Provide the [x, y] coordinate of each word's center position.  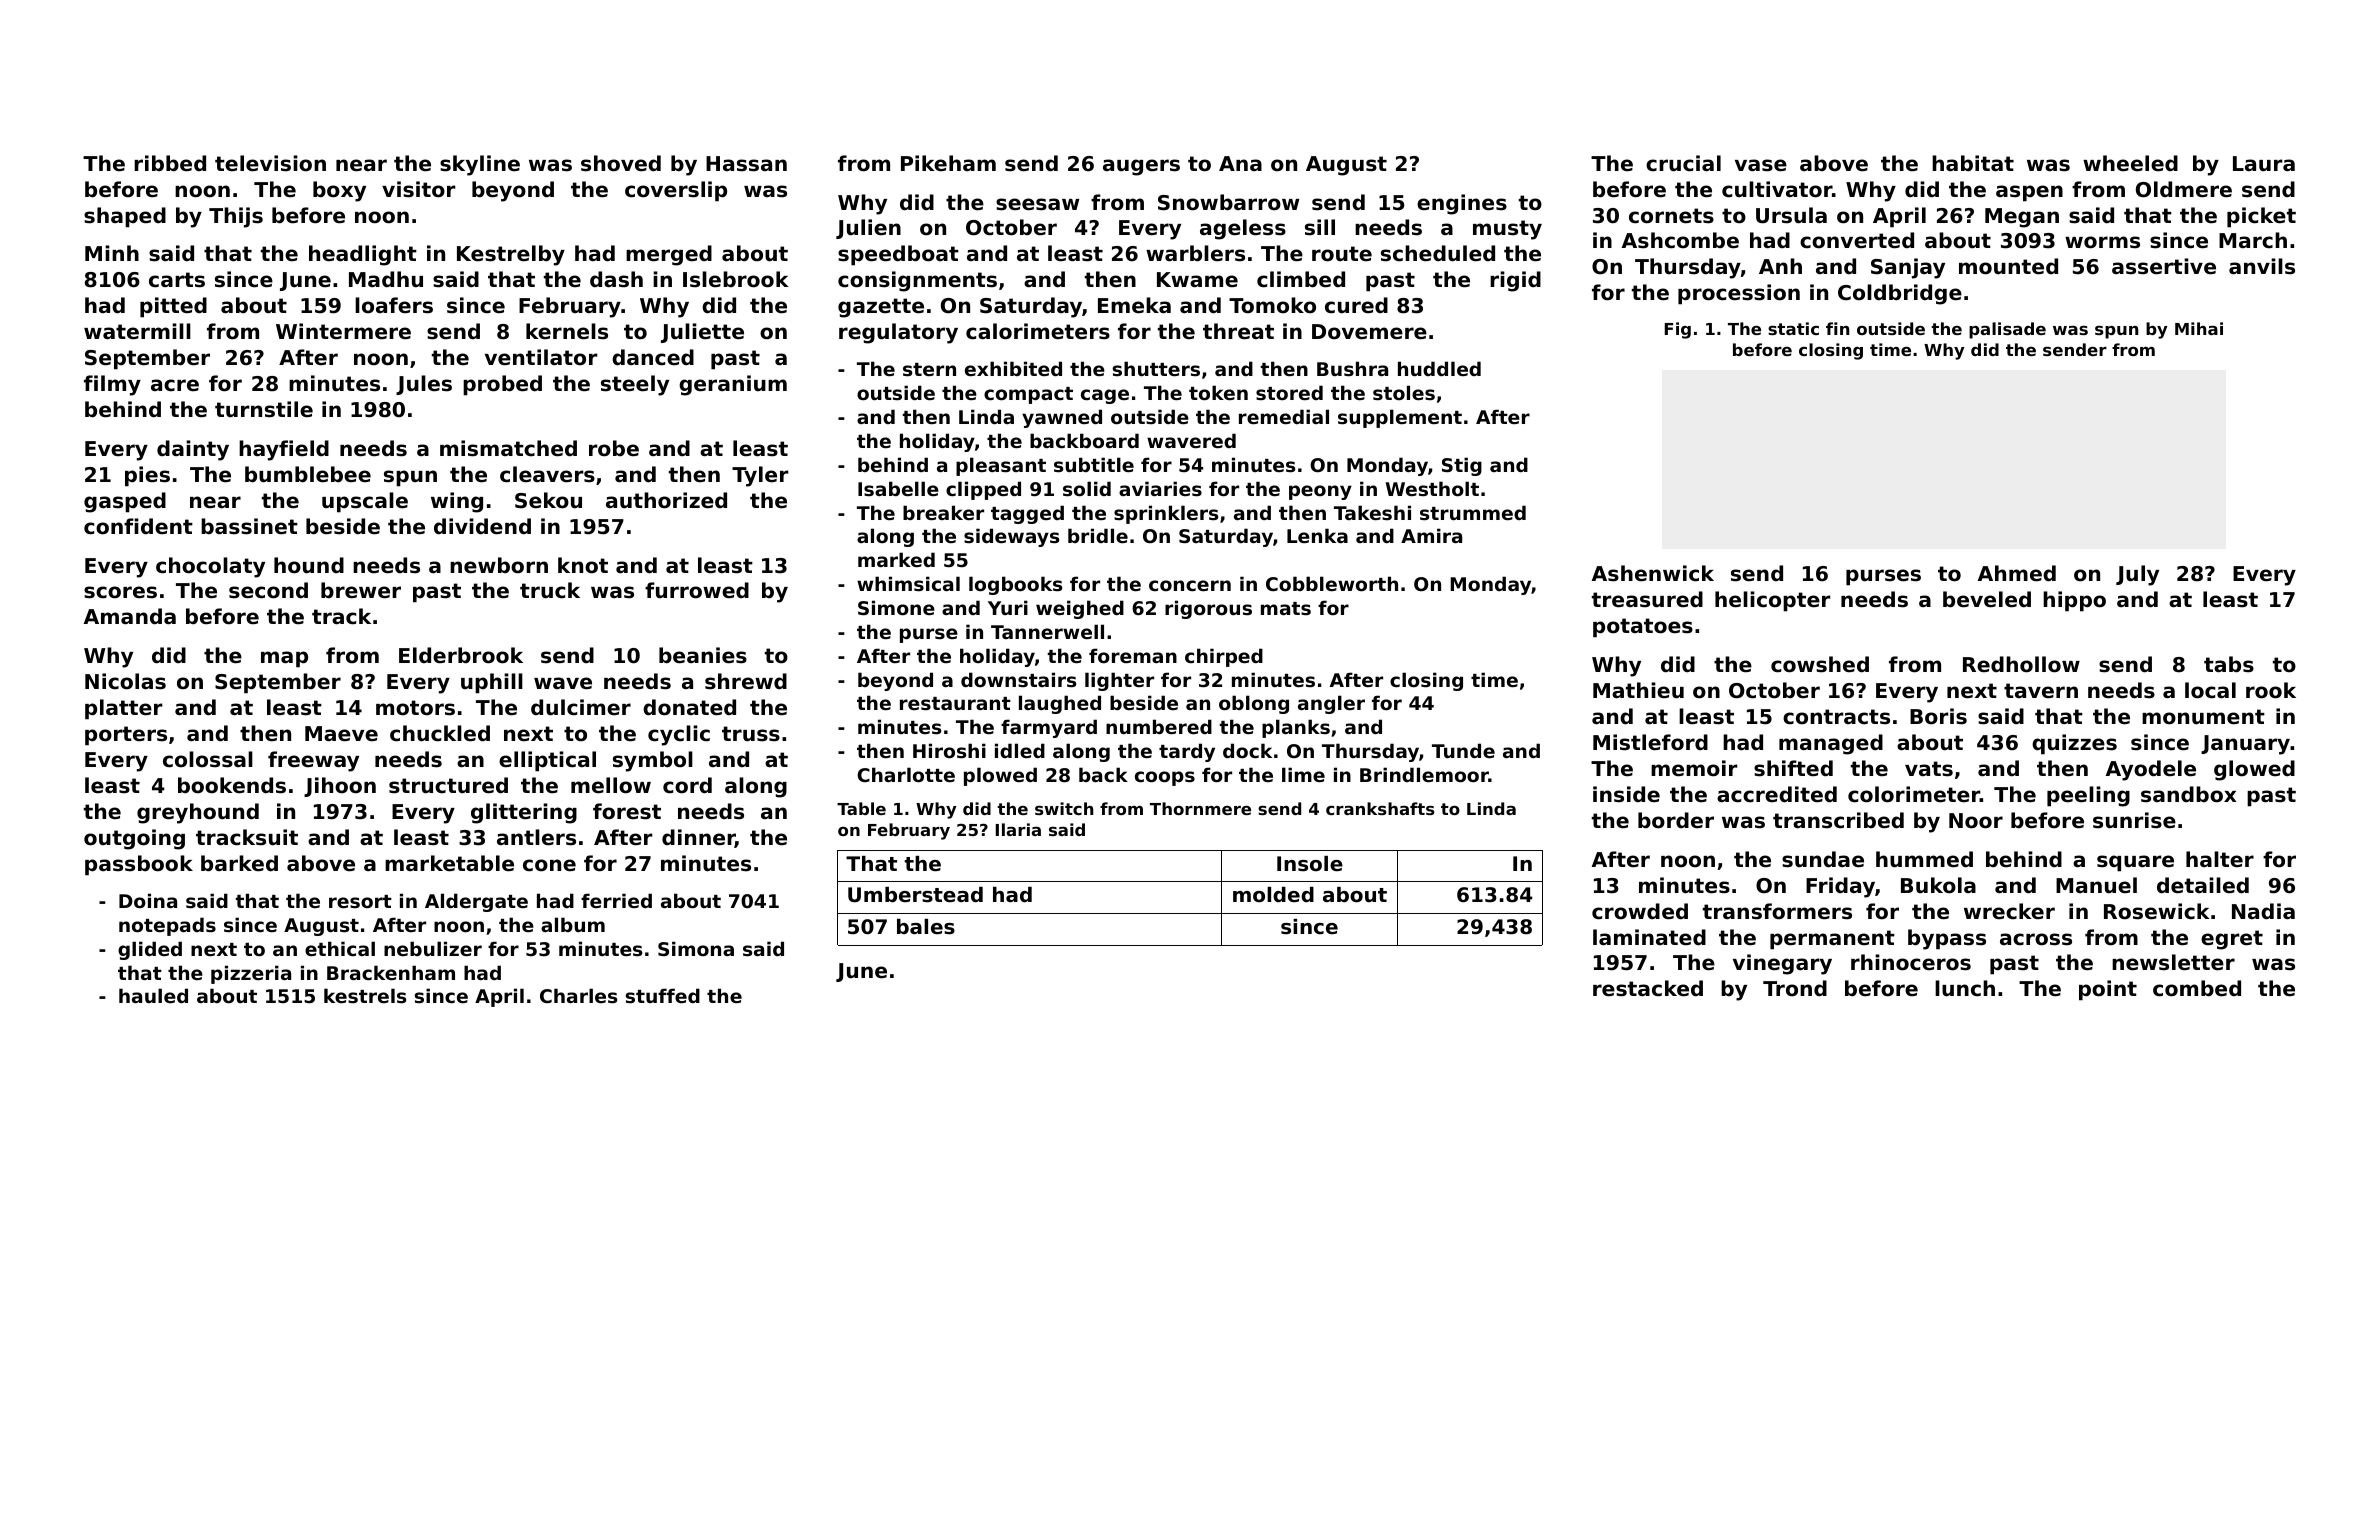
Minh [112, 253]
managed [1831, 744]
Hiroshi [949, 751]
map [284, 659]
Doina [148, 900]
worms [2102, 242]
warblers [1195, 253]
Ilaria [1018, 829]
